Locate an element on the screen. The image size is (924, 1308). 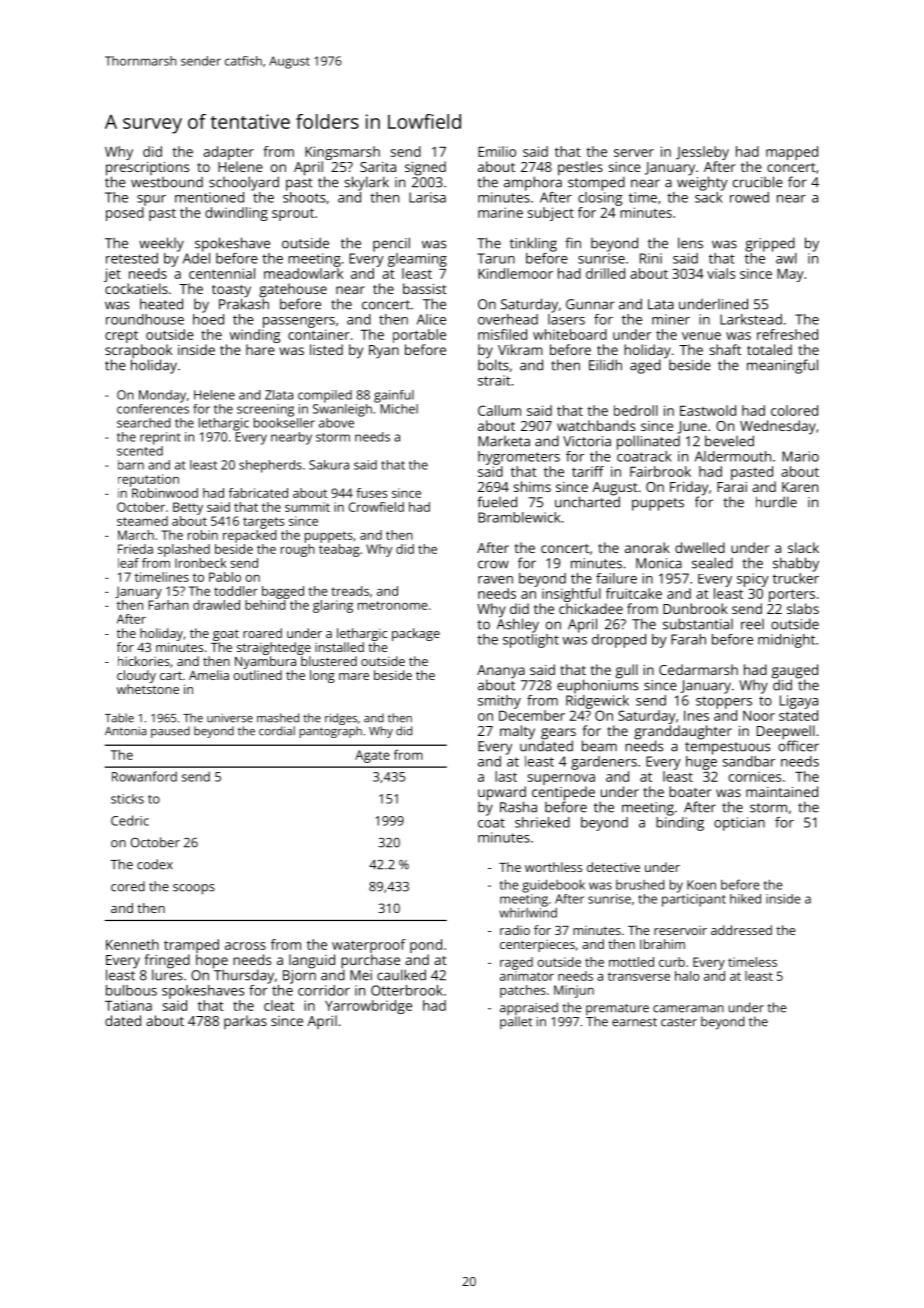
waterproof is located at coordinates (369, 946).
